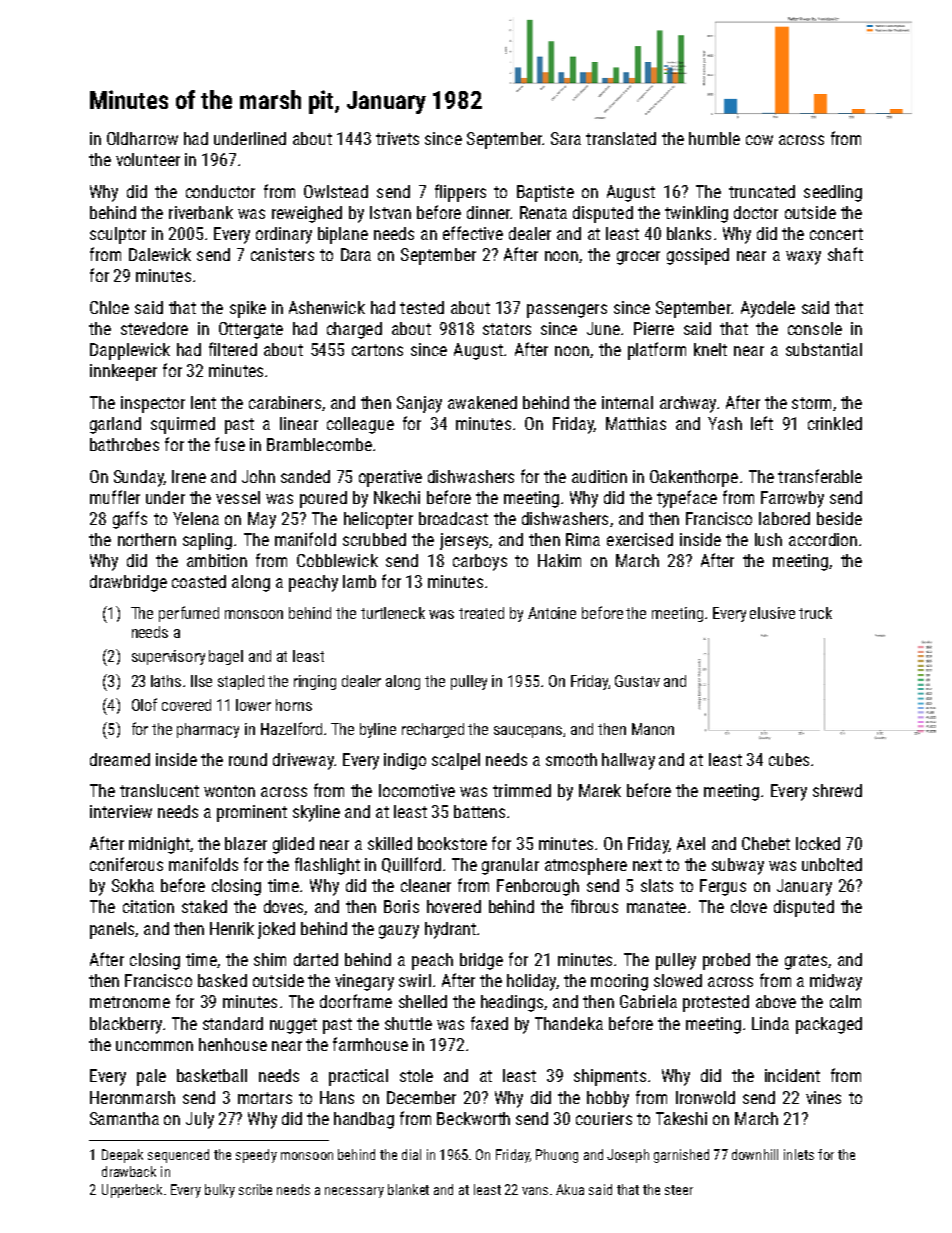  Describe the element at coordinates (829, 1025) in the image. I see `packaged` at that location.
